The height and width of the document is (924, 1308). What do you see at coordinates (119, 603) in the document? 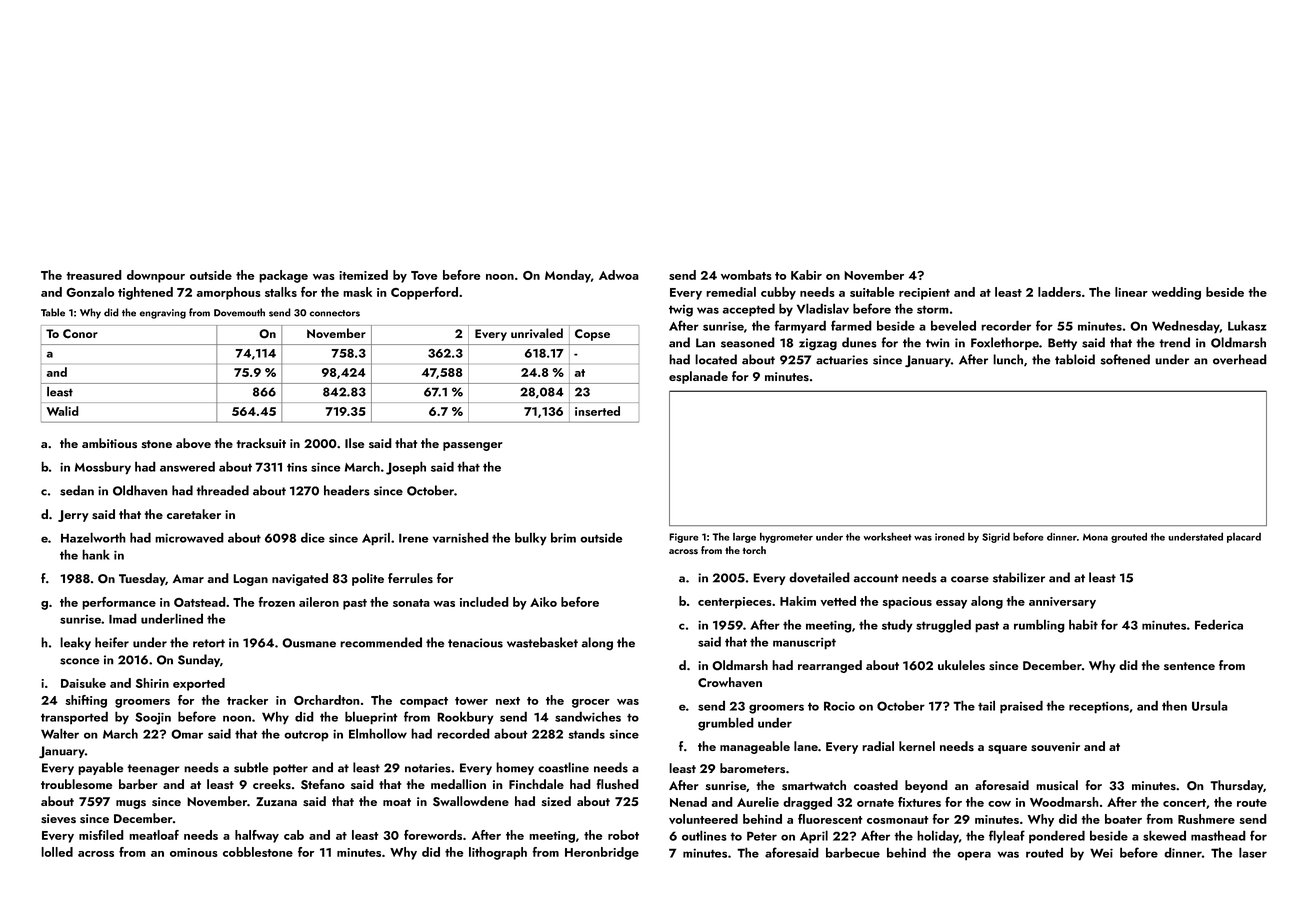
I see `performance` at bounding box center [119, 603].
